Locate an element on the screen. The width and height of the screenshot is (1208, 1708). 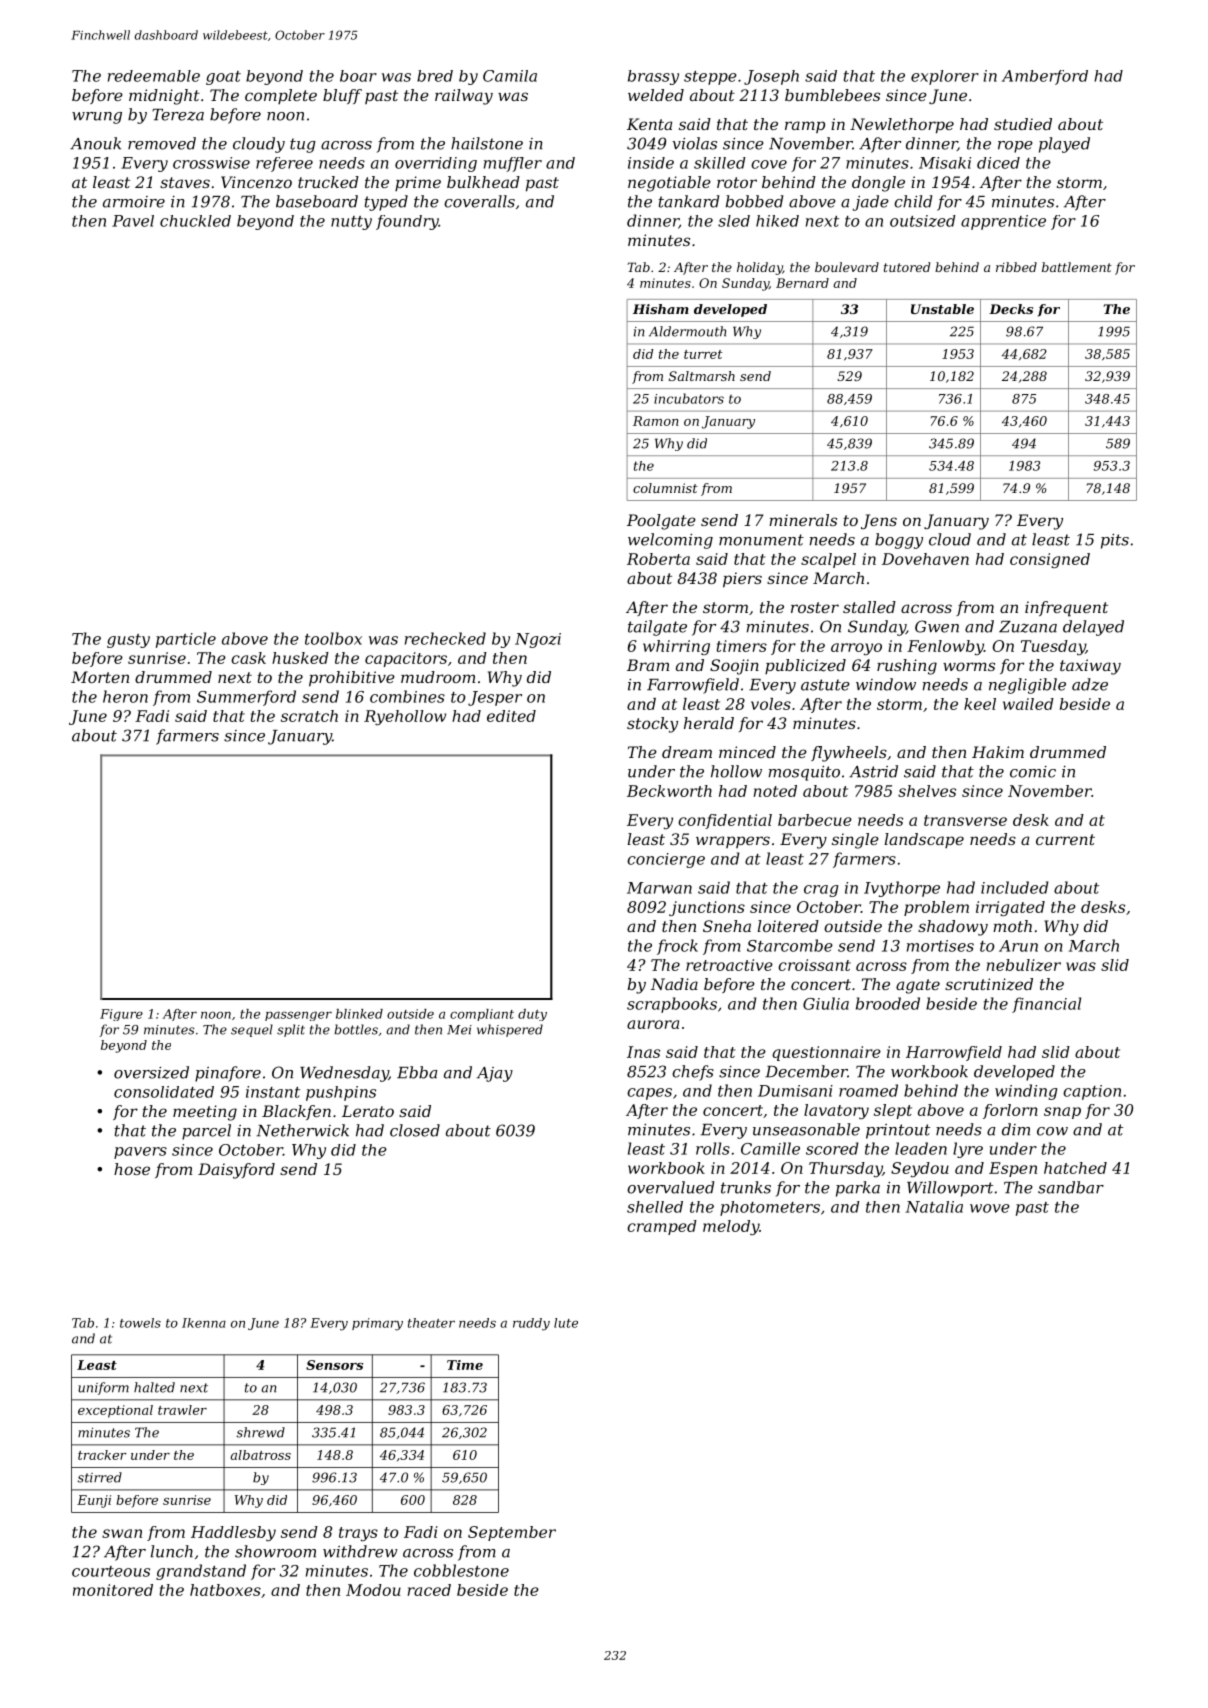
September is located at coordinates (512, 1533).
